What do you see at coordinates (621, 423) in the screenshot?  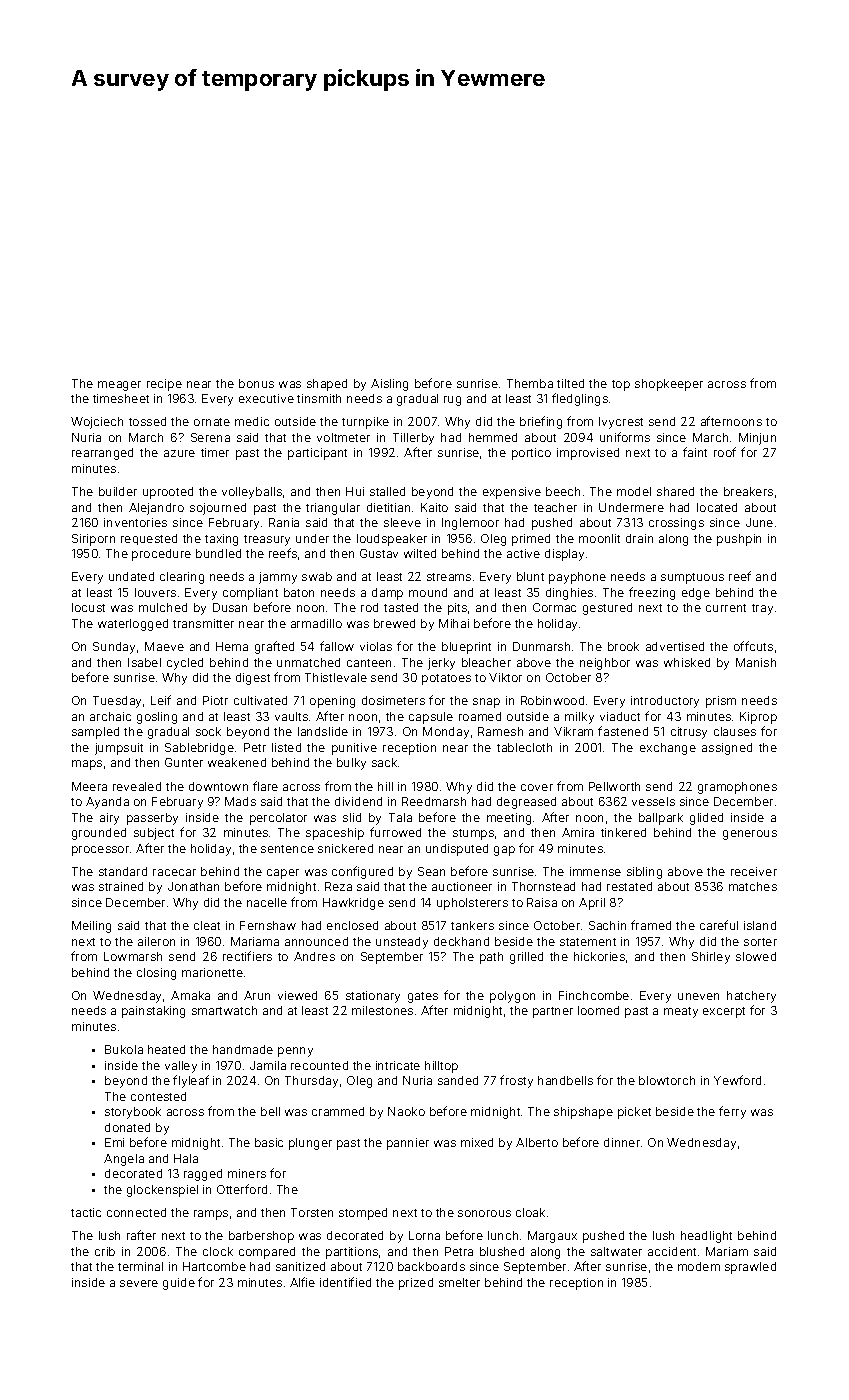 I see `Ivycrest` at bounding box center [621, 423].
